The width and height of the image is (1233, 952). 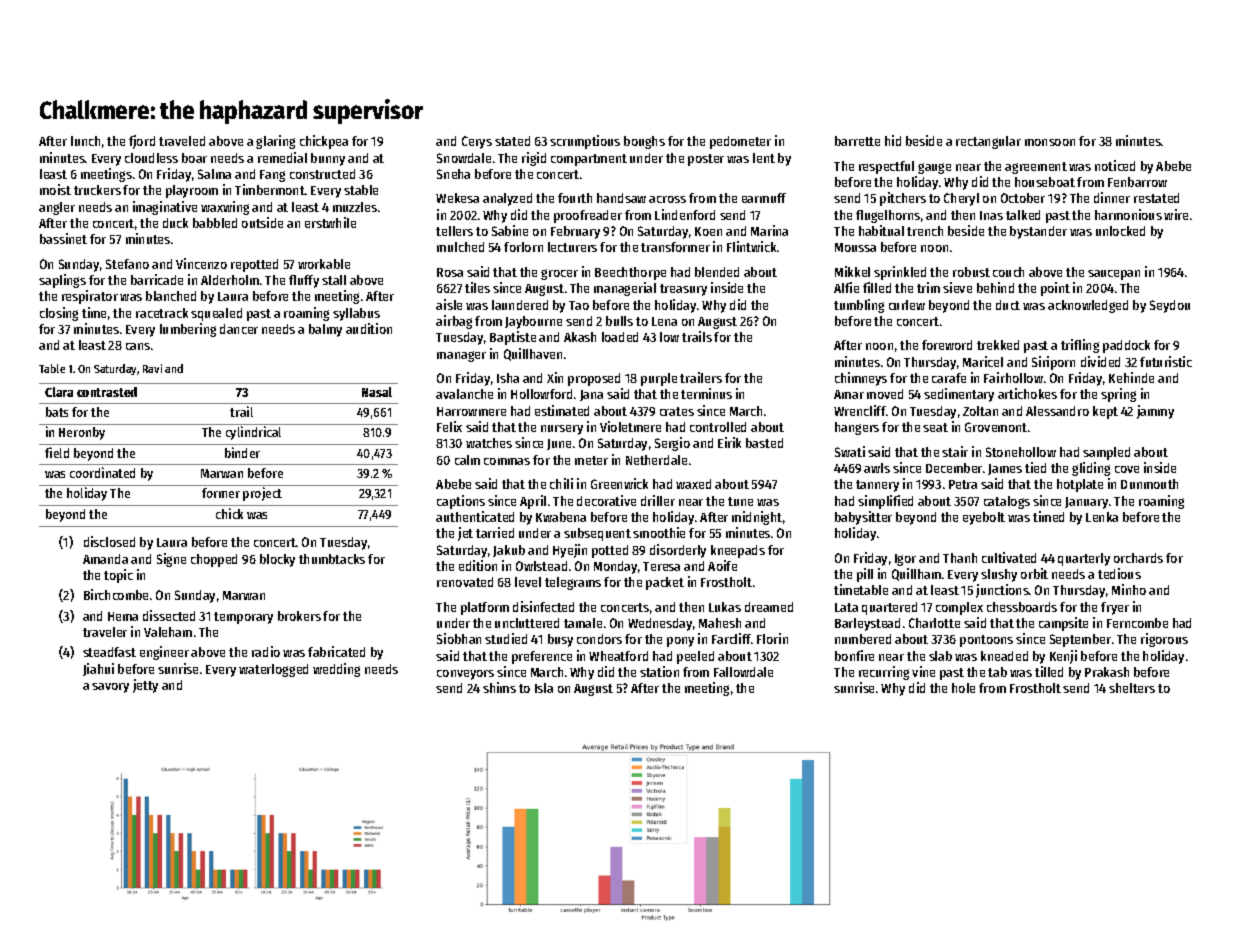 I want to click on sampled, so click(x=1106, y=453).
